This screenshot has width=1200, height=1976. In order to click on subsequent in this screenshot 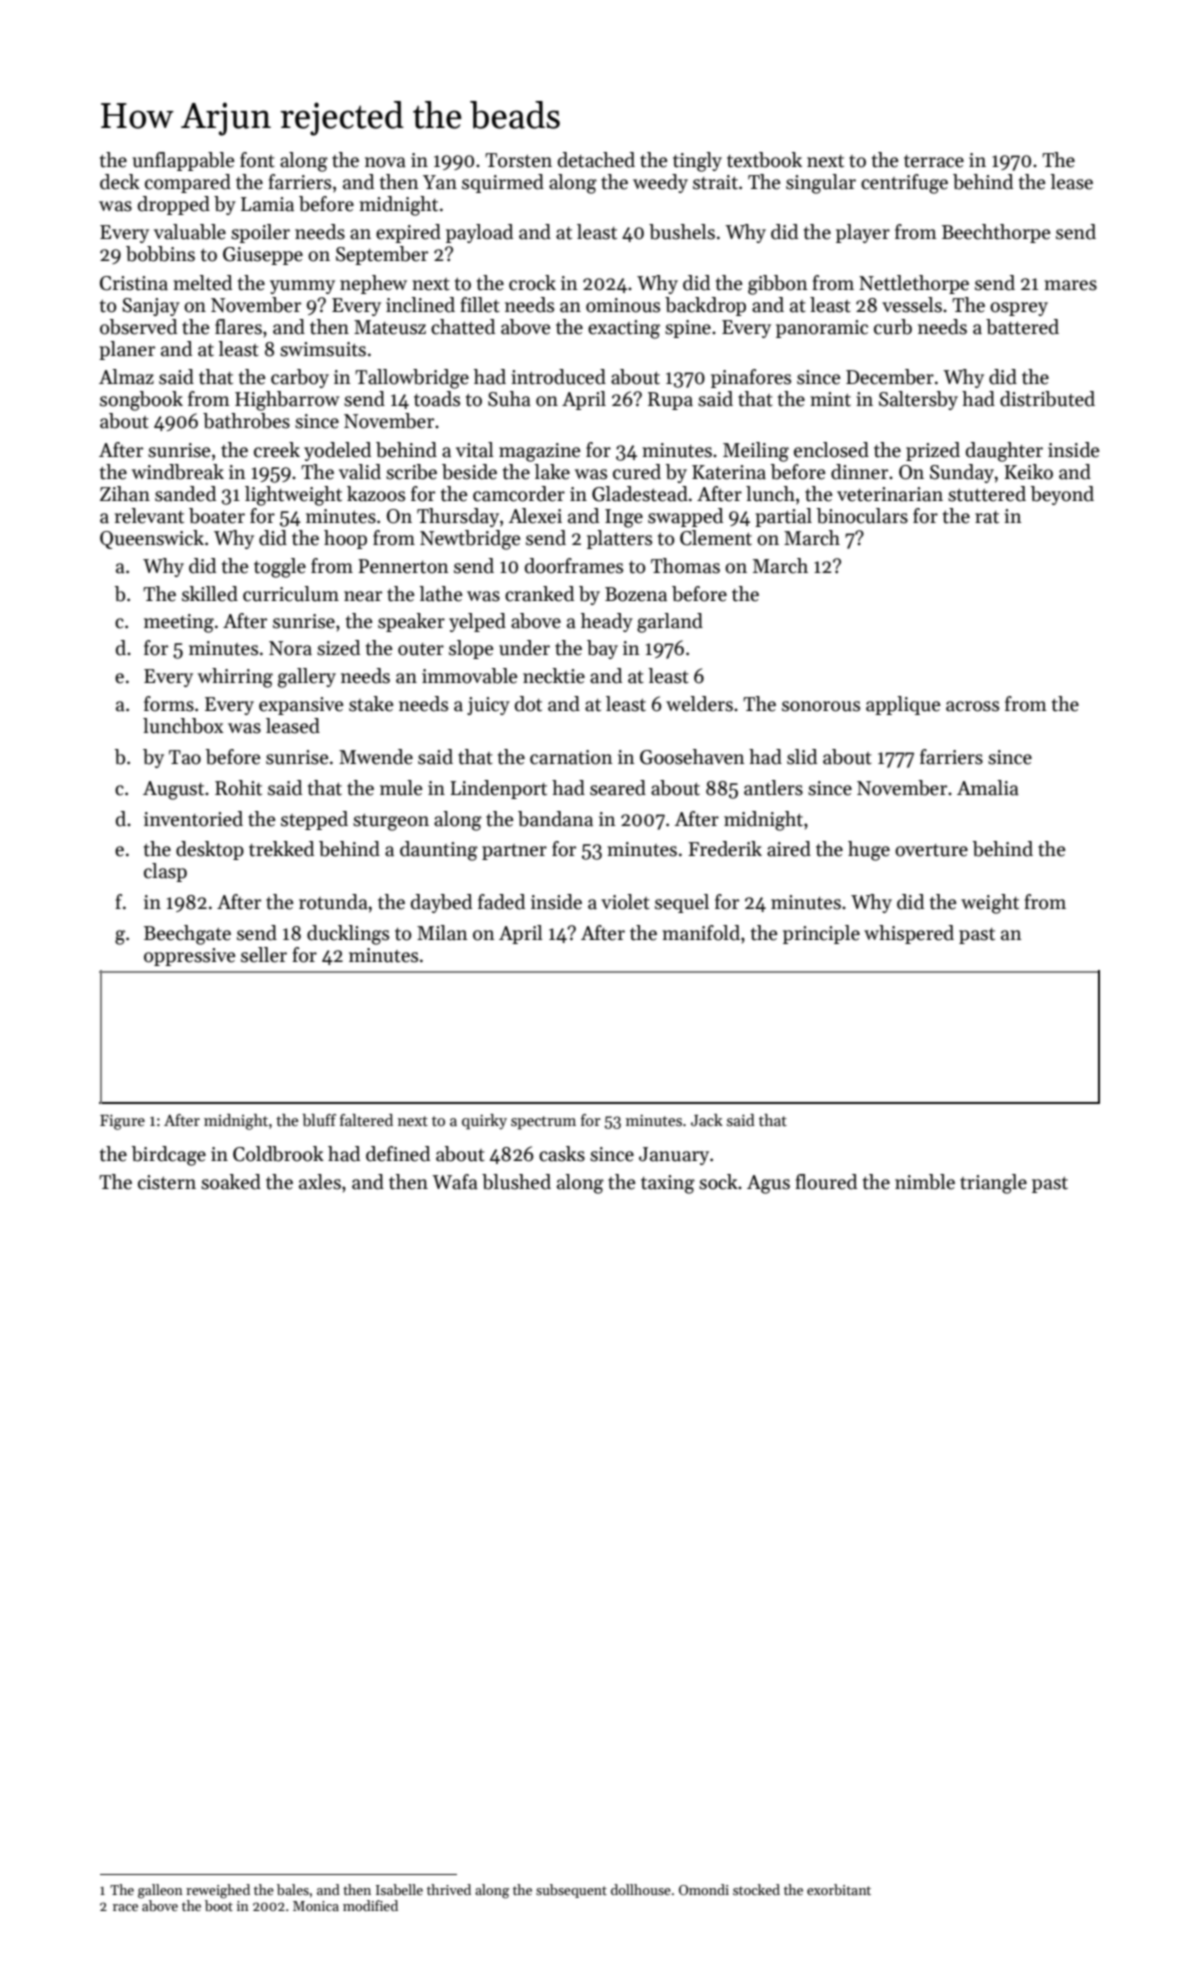, I will do `click(571, 1891)`.
